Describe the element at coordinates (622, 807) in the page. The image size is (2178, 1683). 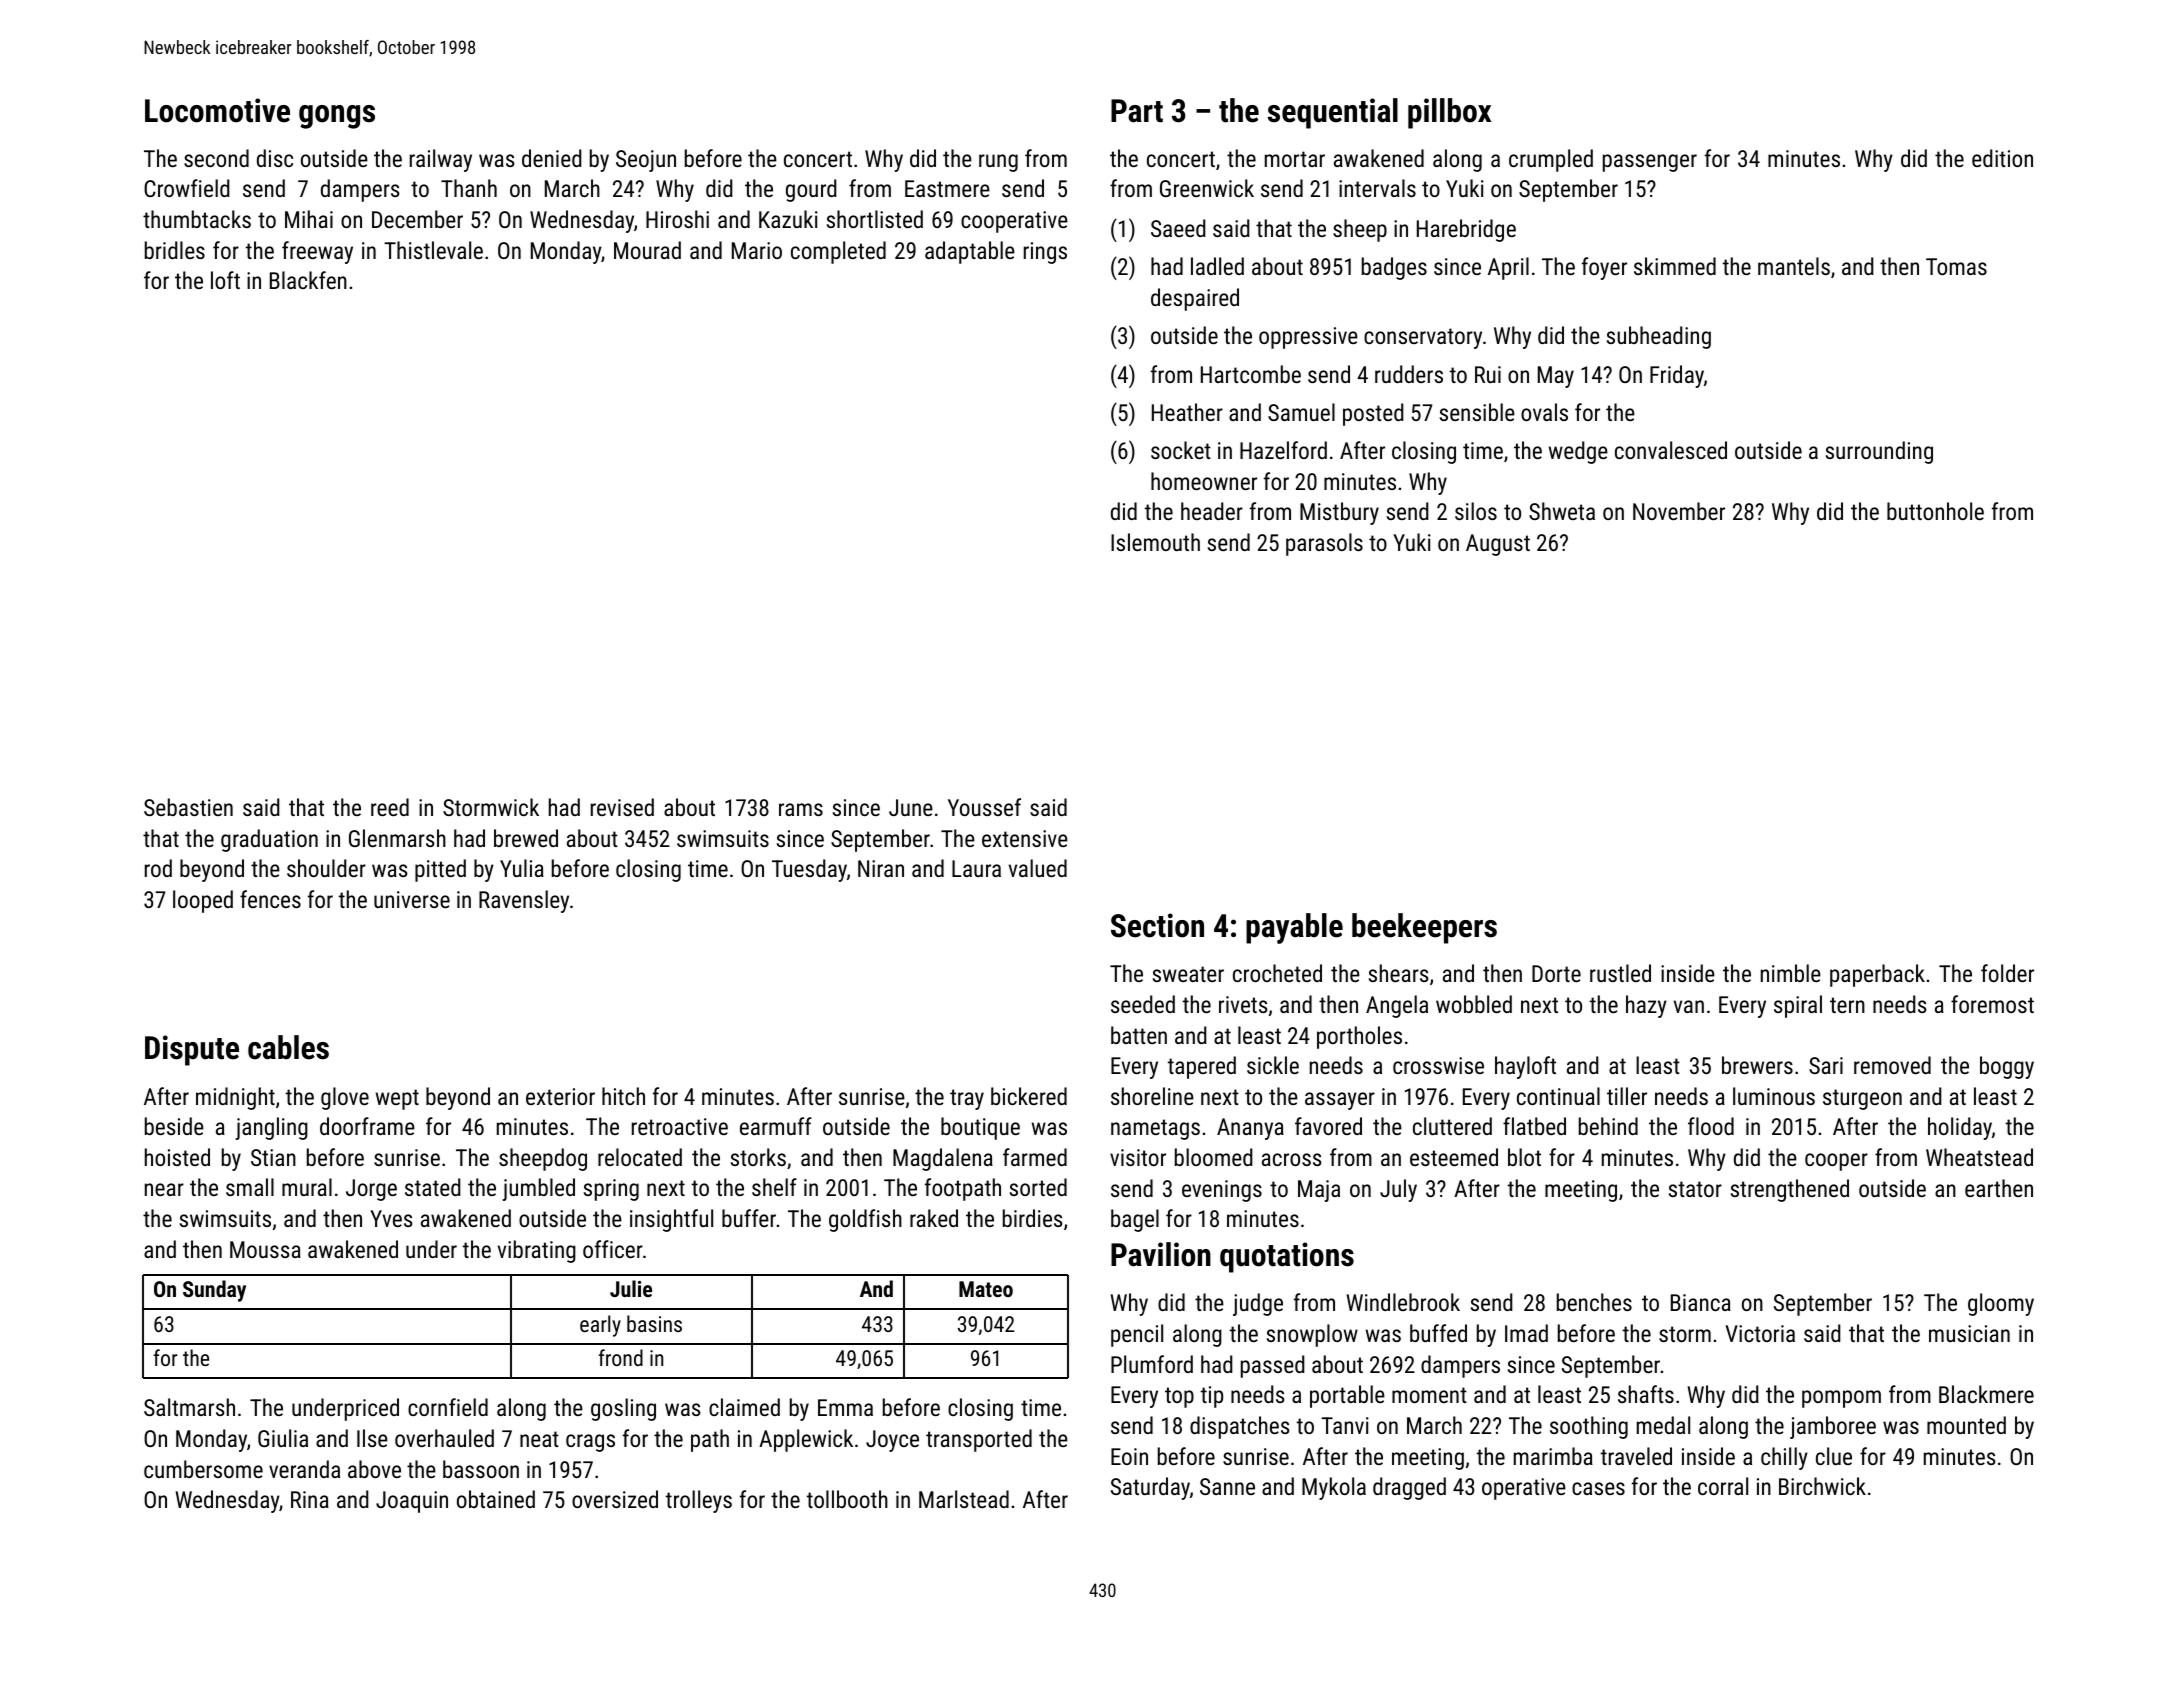
I see `revised` at that location.
